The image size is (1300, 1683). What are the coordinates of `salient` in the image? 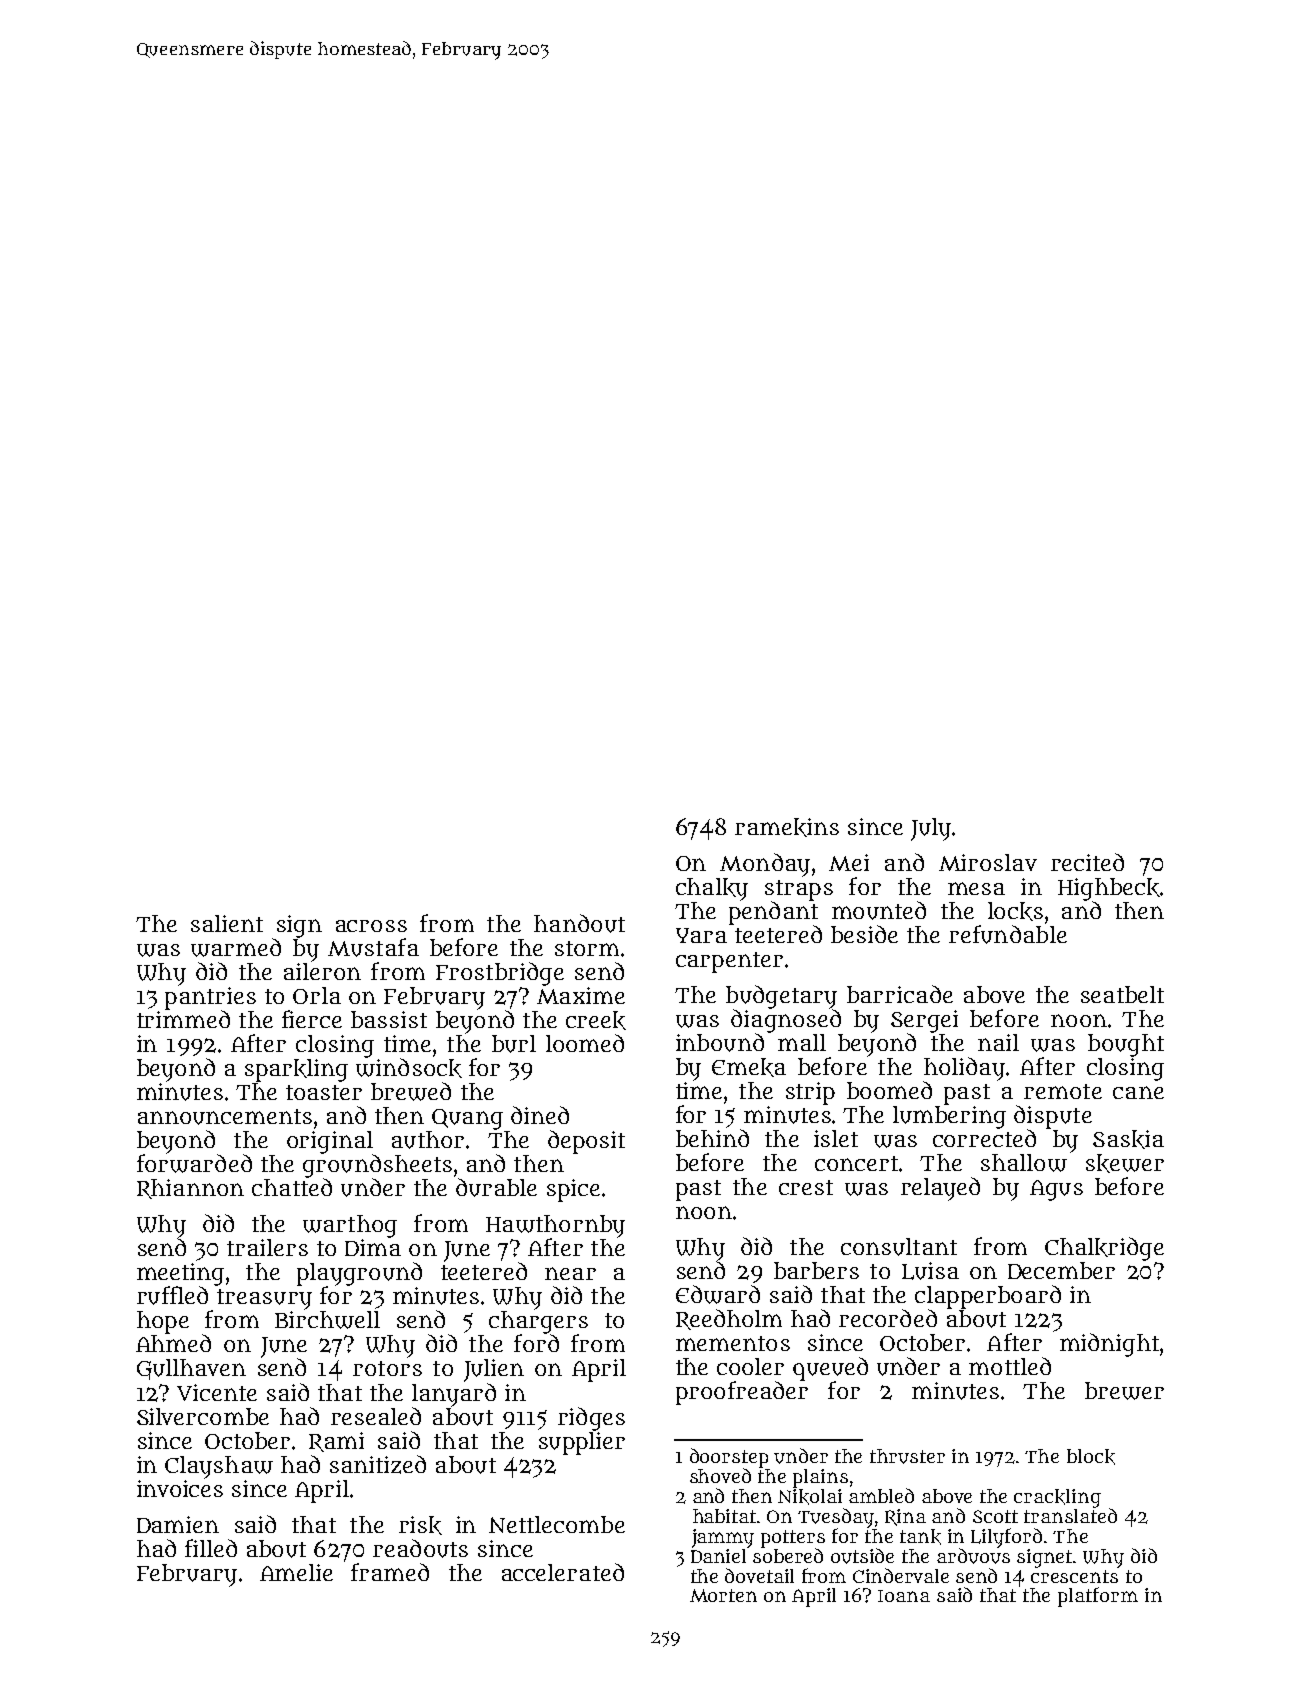 It's located at (227, 923).
